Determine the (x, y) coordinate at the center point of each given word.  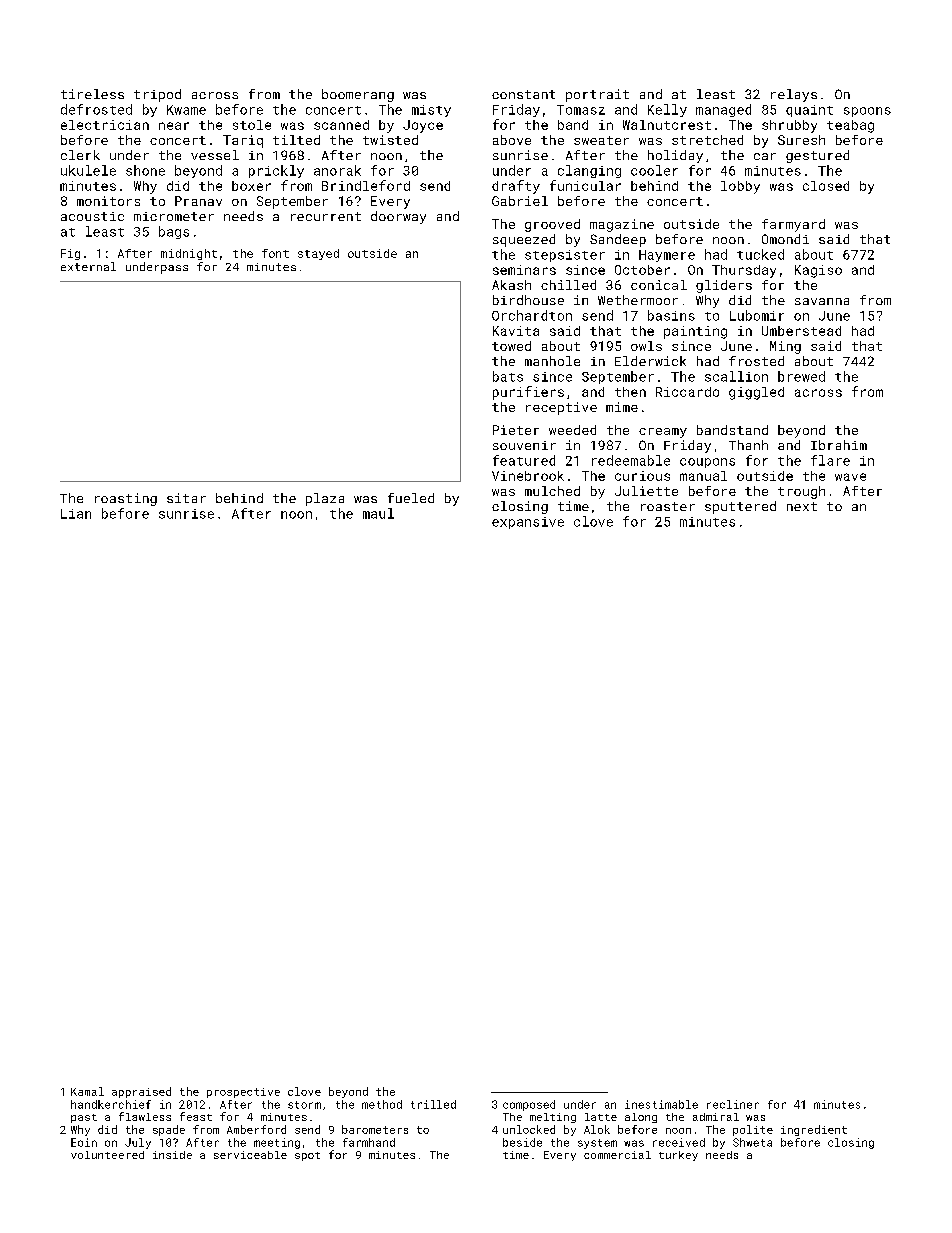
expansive (528, 523)
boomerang (358, 95)
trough (801, 492)
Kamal (87, 1091)
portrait (597, 95)
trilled (433, 1104)
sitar (186, 498)
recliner (733, 1104)
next (802, 506)
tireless (92, 94)
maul (378, 513)
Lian (76, 514)
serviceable (250, 1155)
